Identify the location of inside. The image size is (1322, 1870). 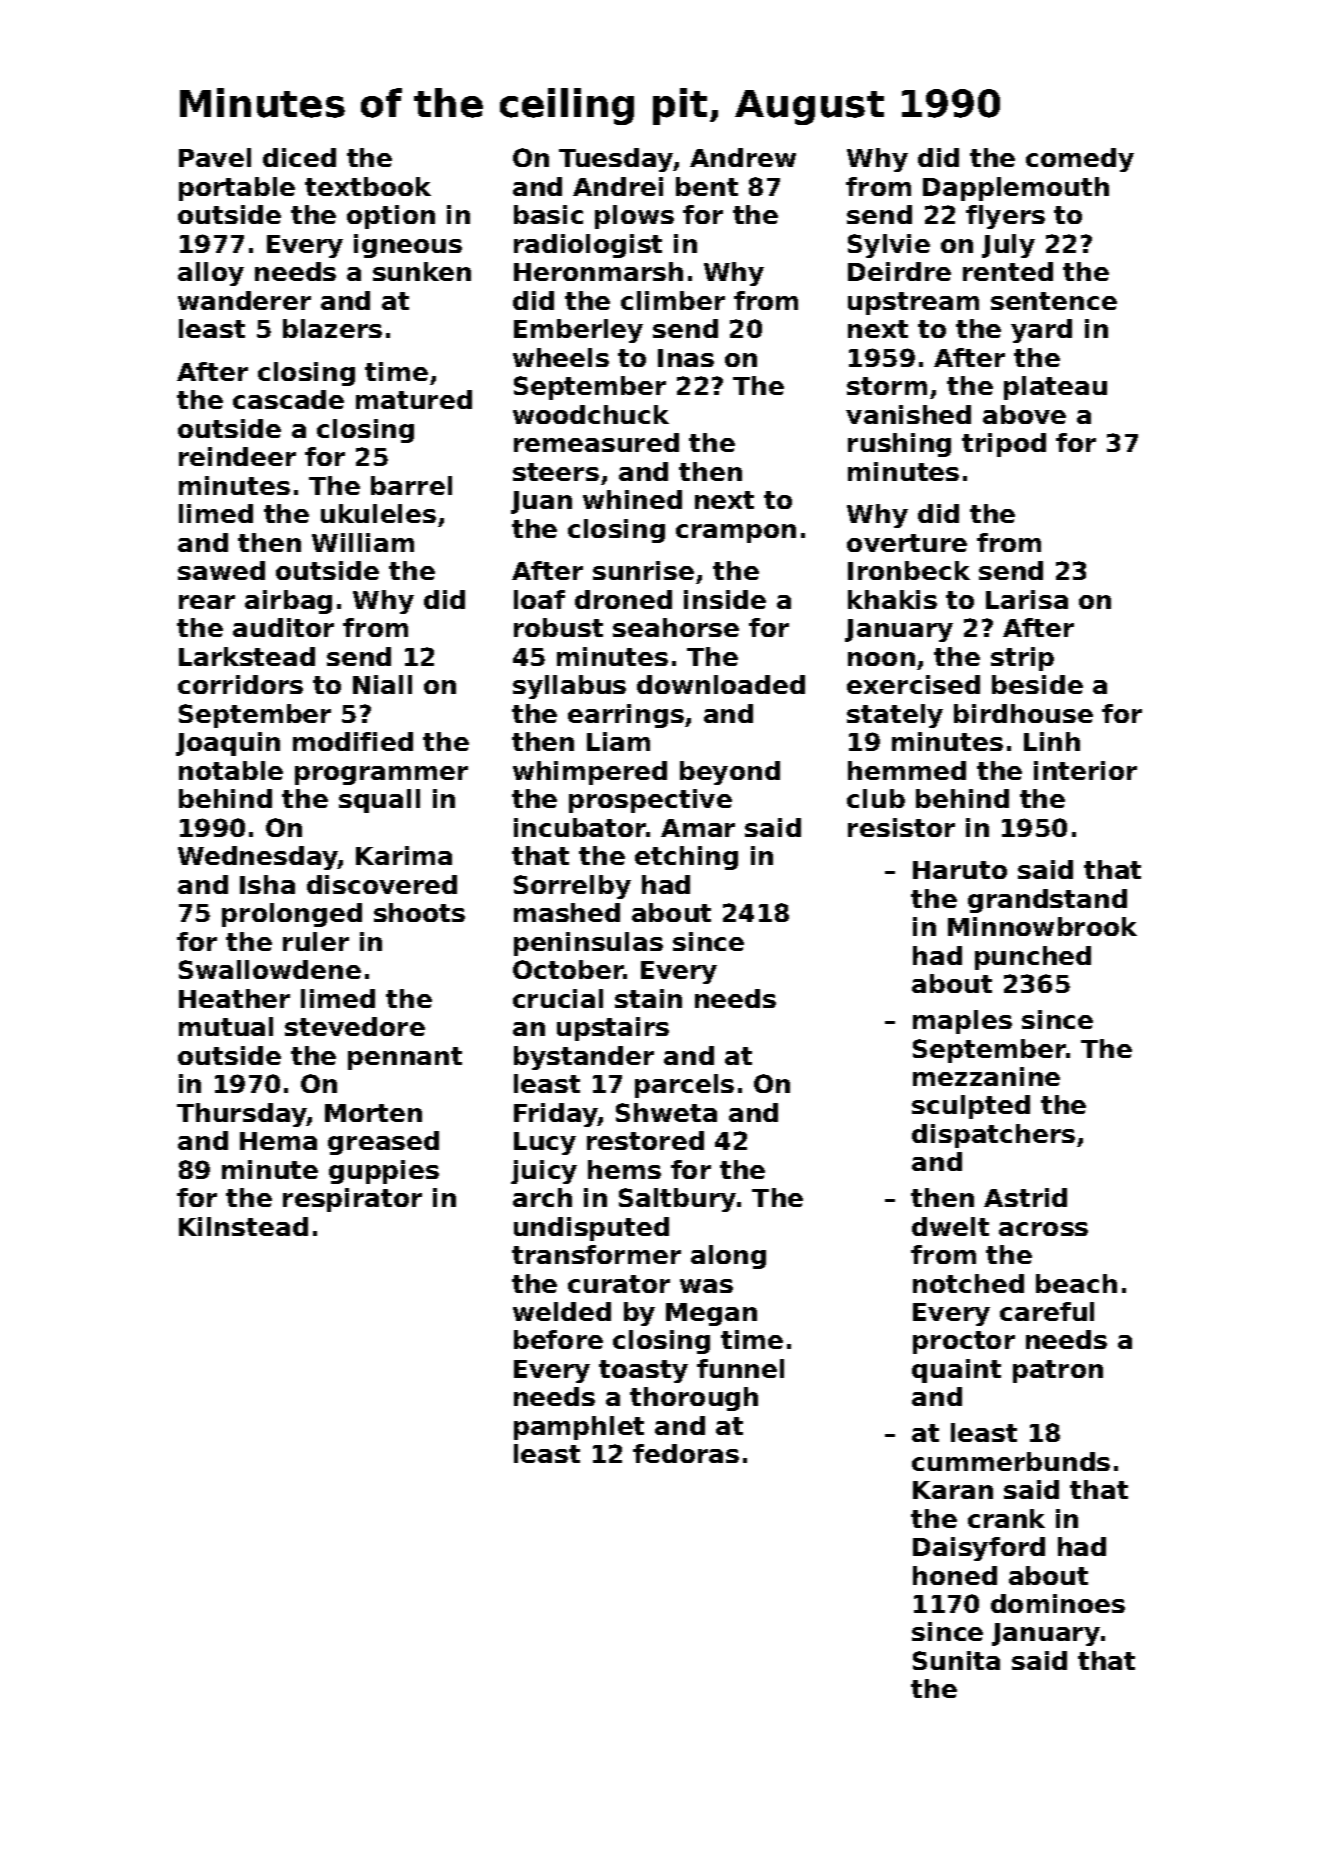
(725, 599).
